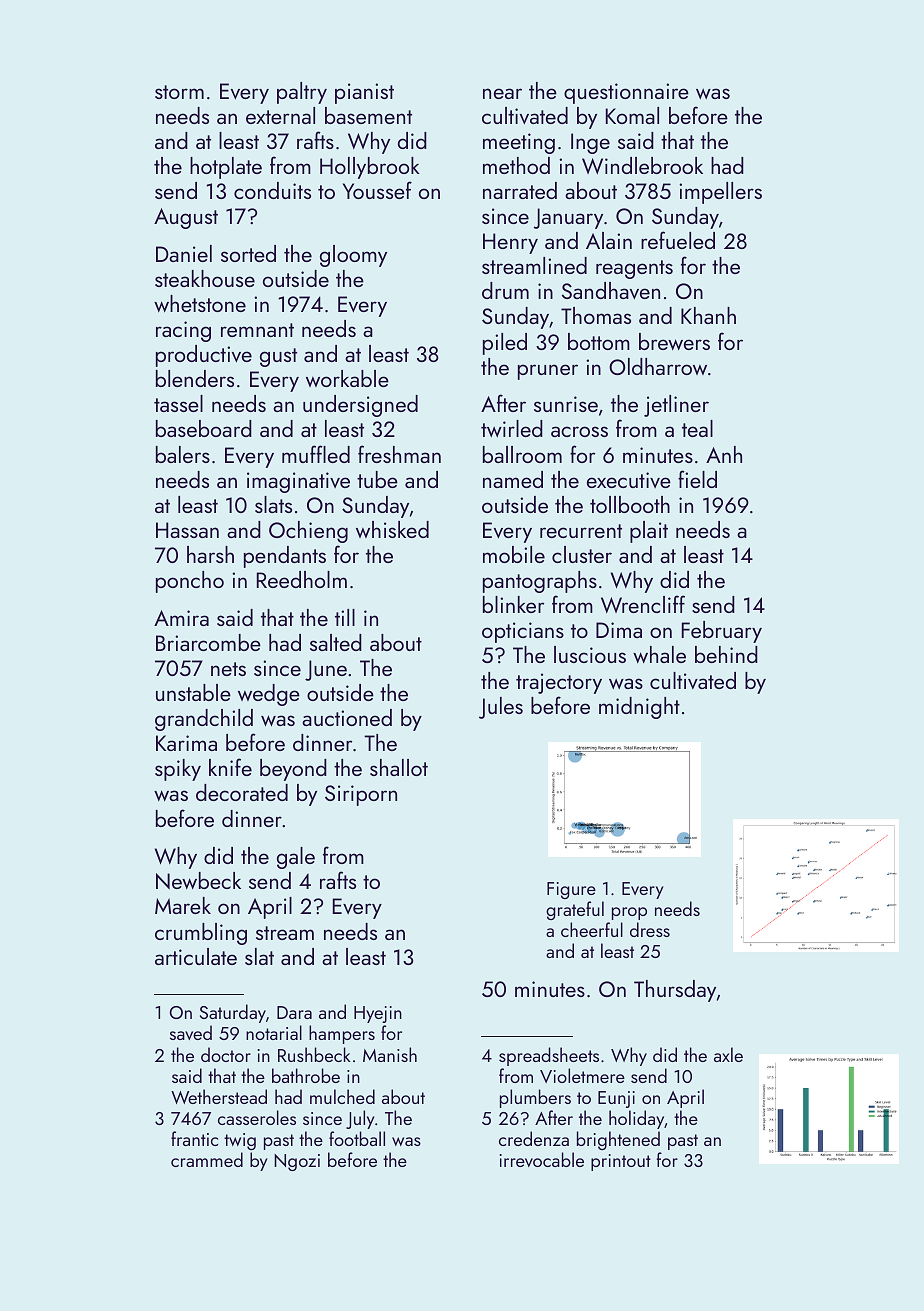 This image has height=1311, width=924. What do you see at coordinates (520, 190) in the image?
I see `narrated` at bounding box center [520, 190].
